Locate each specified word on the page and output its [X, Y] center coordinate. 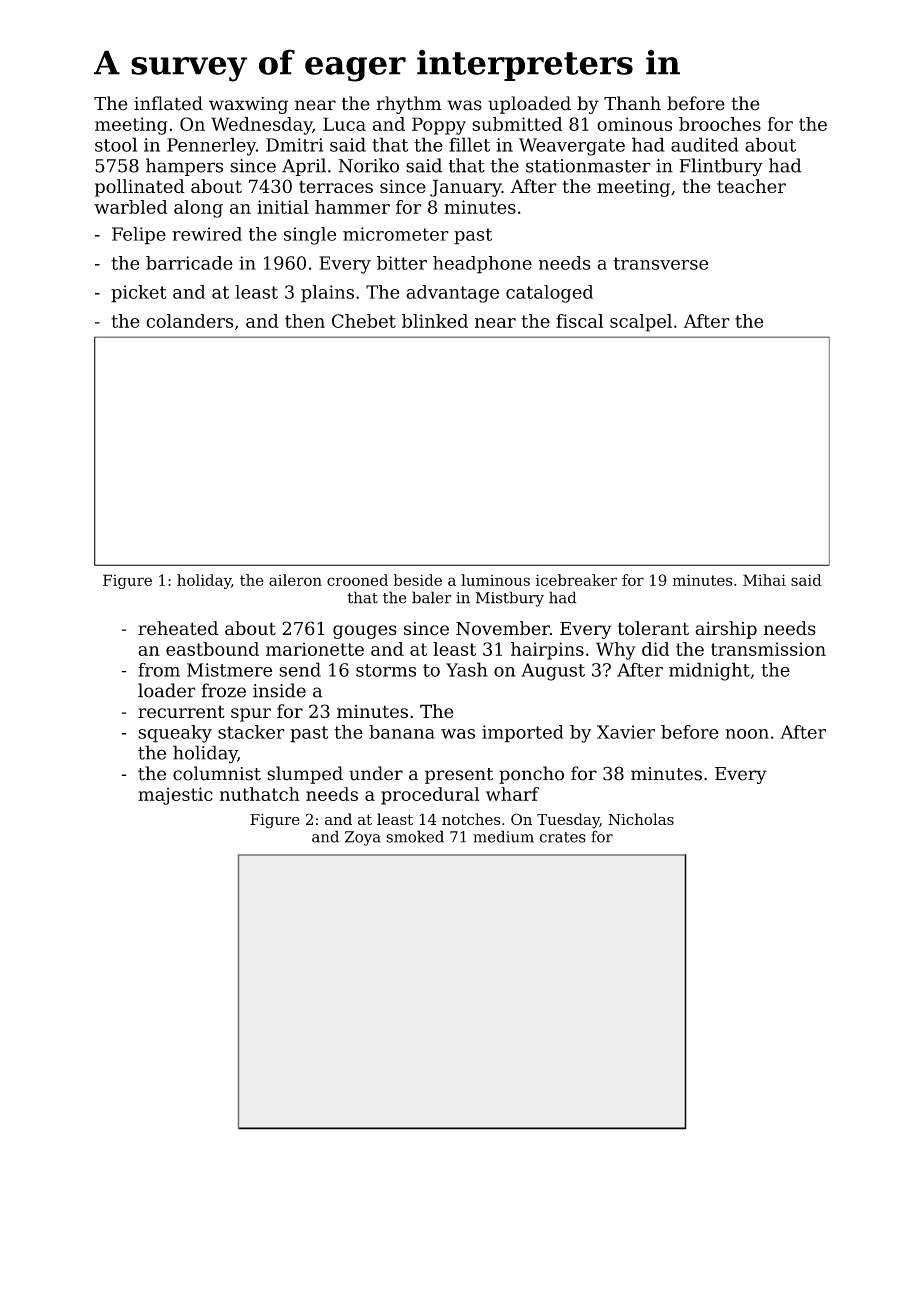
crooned [357, 580]
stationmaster [588, 166]
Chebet [364, 321]
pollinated [140, 188]
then [305, 321]
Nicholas [641, 819]
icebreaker [576, 580]
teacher [751, 186]
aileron [295, 580]
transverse [661, 263]
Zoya [363, 838]
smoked [415, 836]
